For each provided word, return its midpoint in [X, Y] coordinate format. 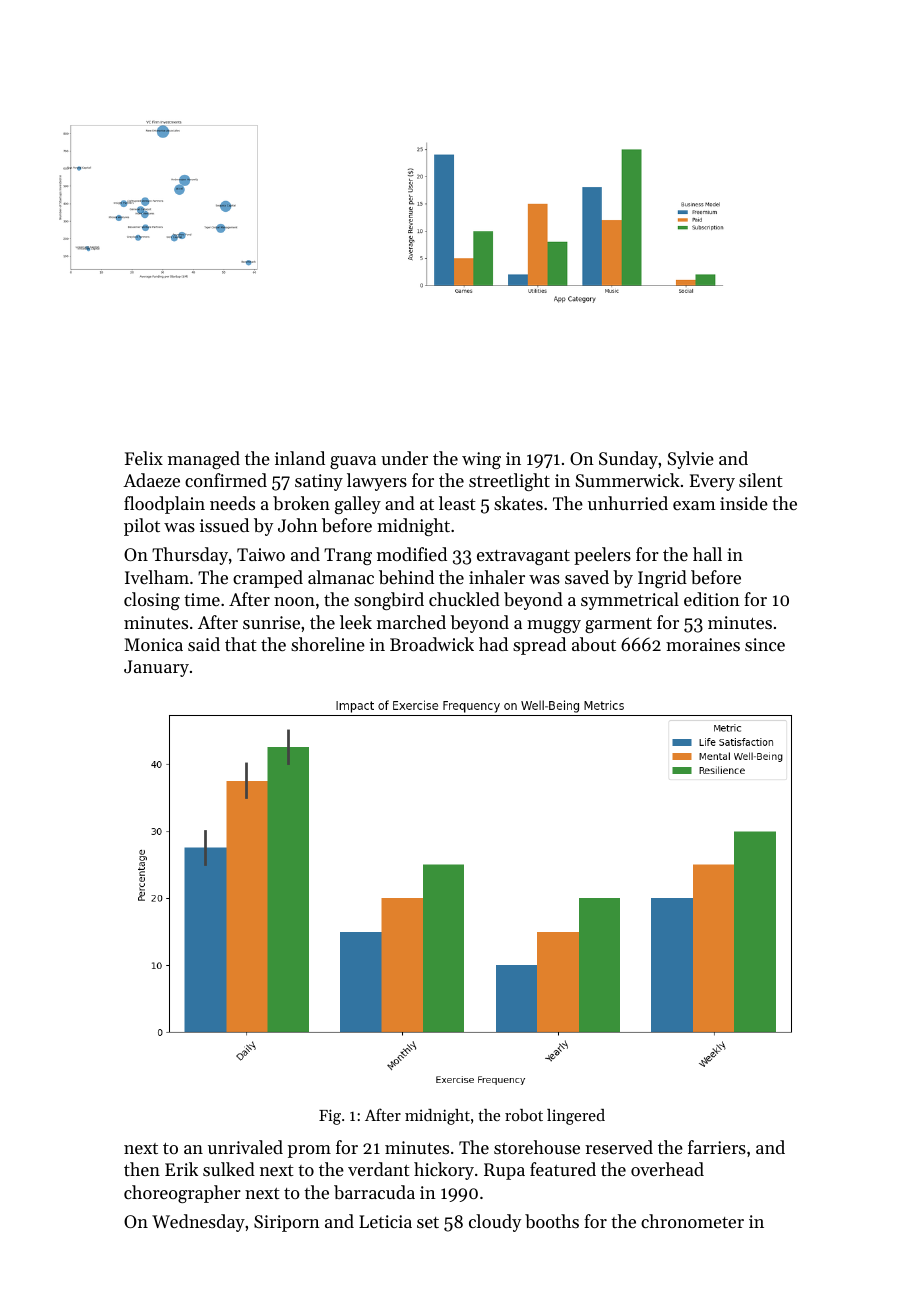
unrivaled [245, 1147]
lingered [576, 1117]
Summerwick [628, 480]
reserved [619, 1147]
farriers [717, 1147]
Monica [153, 644]
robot [524, 1115]
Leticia [385, 1221]
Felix [144, 458]
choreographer [182, 1194]
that [241, 644]
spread [539, 646]
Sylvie [691, 460]
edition [712, 599]
